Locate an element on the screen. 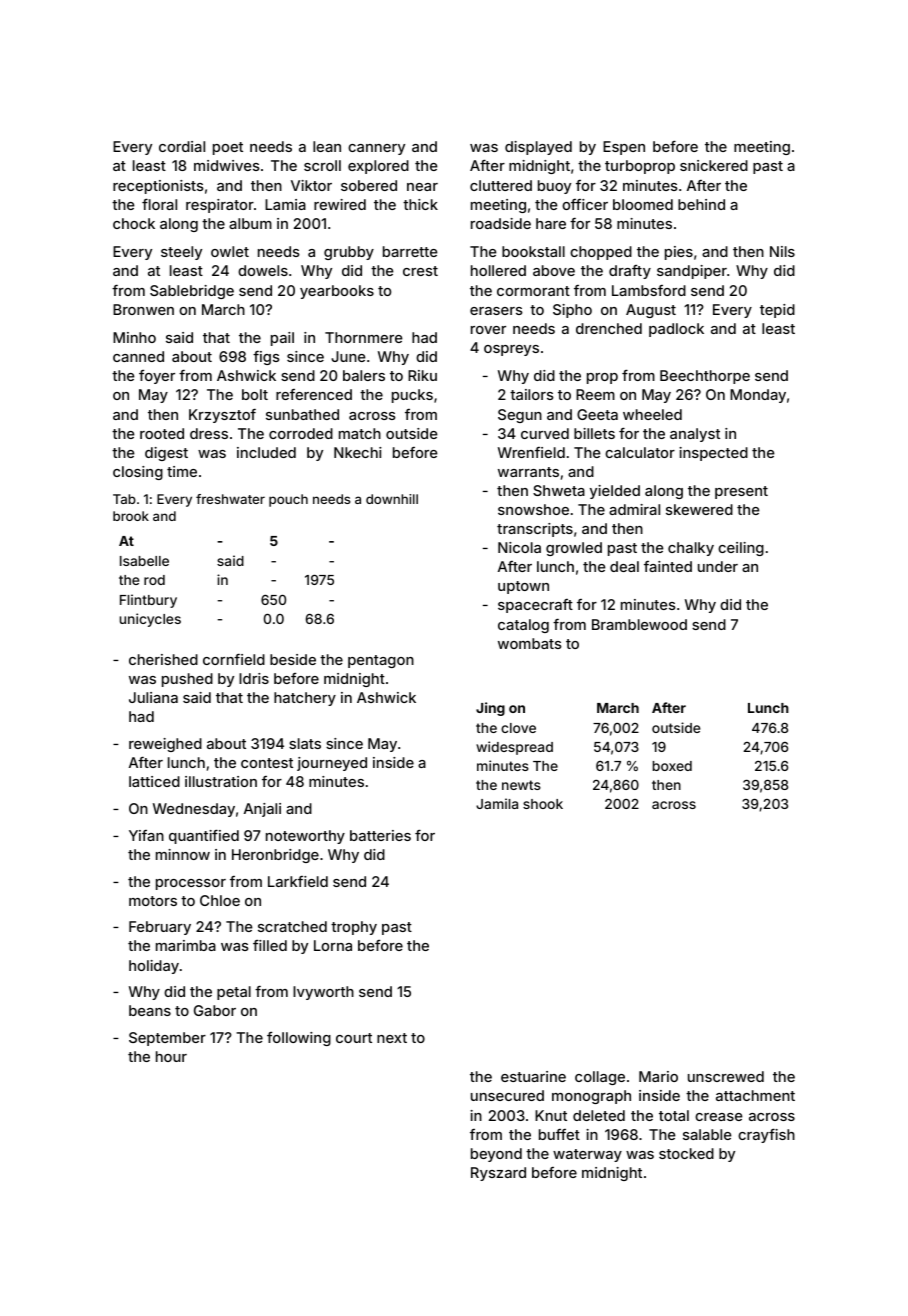 The height and width of the screenshot is (1316, 908). cormorant is located at coordinates (533, 291).
